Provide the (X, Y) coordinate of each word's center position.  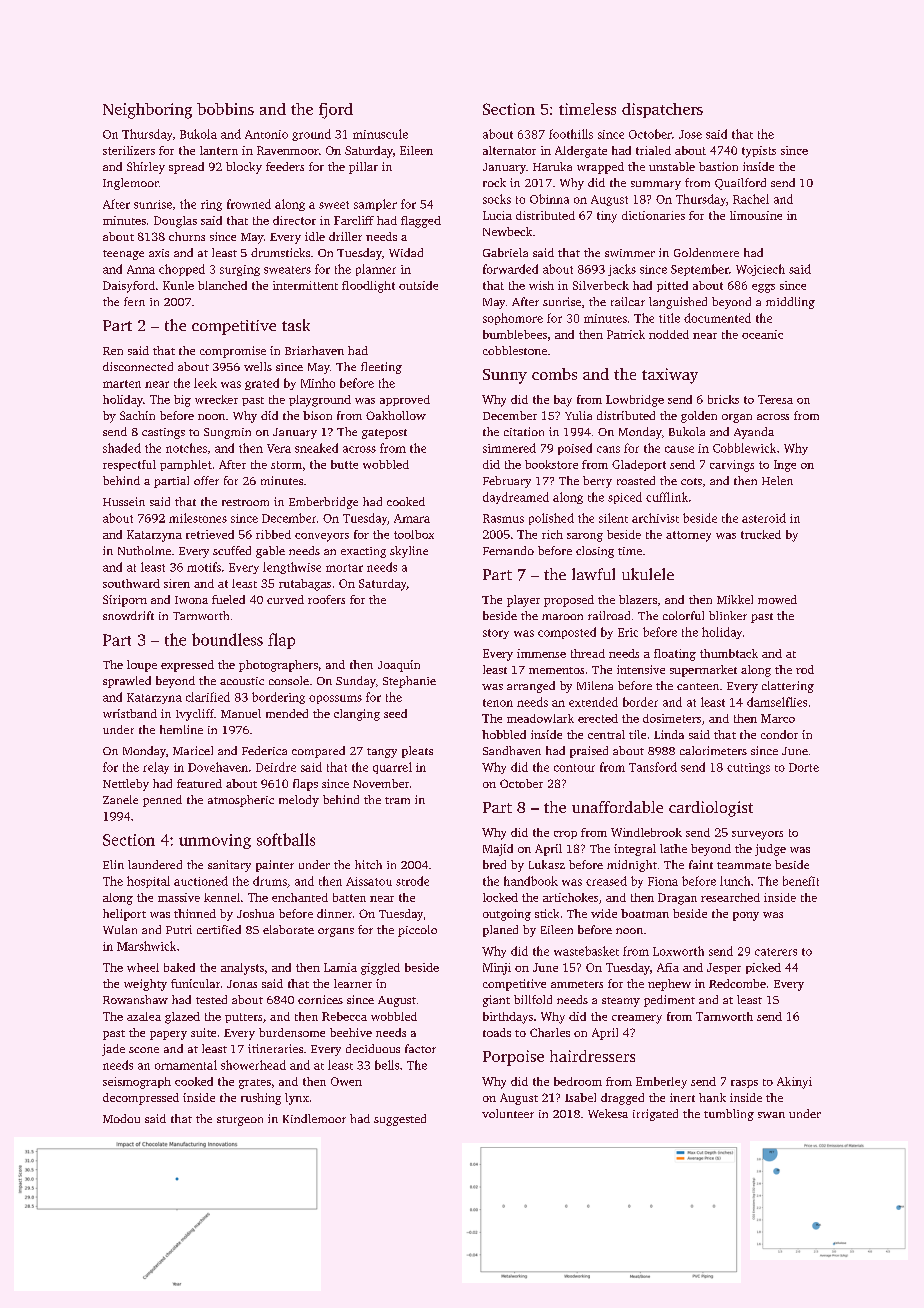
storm (286, 465)
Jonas (242, 984)
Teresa (775, 399)
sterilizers (129, 150)
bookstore (551, 464)
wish (541, 285)
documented (717, 318)
